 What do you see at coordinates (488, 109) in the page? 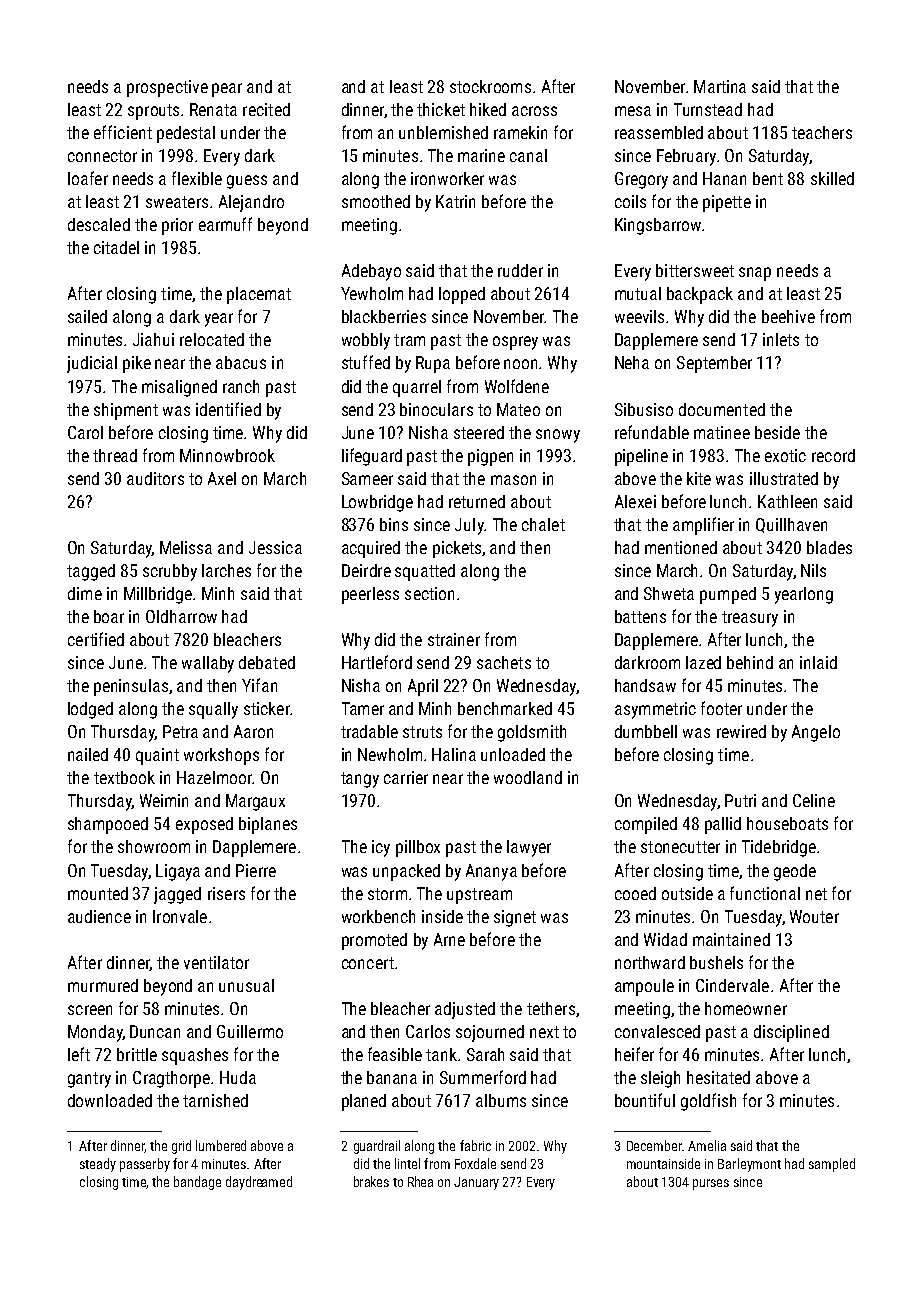
I see `hiked` at bounding box center [488, 109].
